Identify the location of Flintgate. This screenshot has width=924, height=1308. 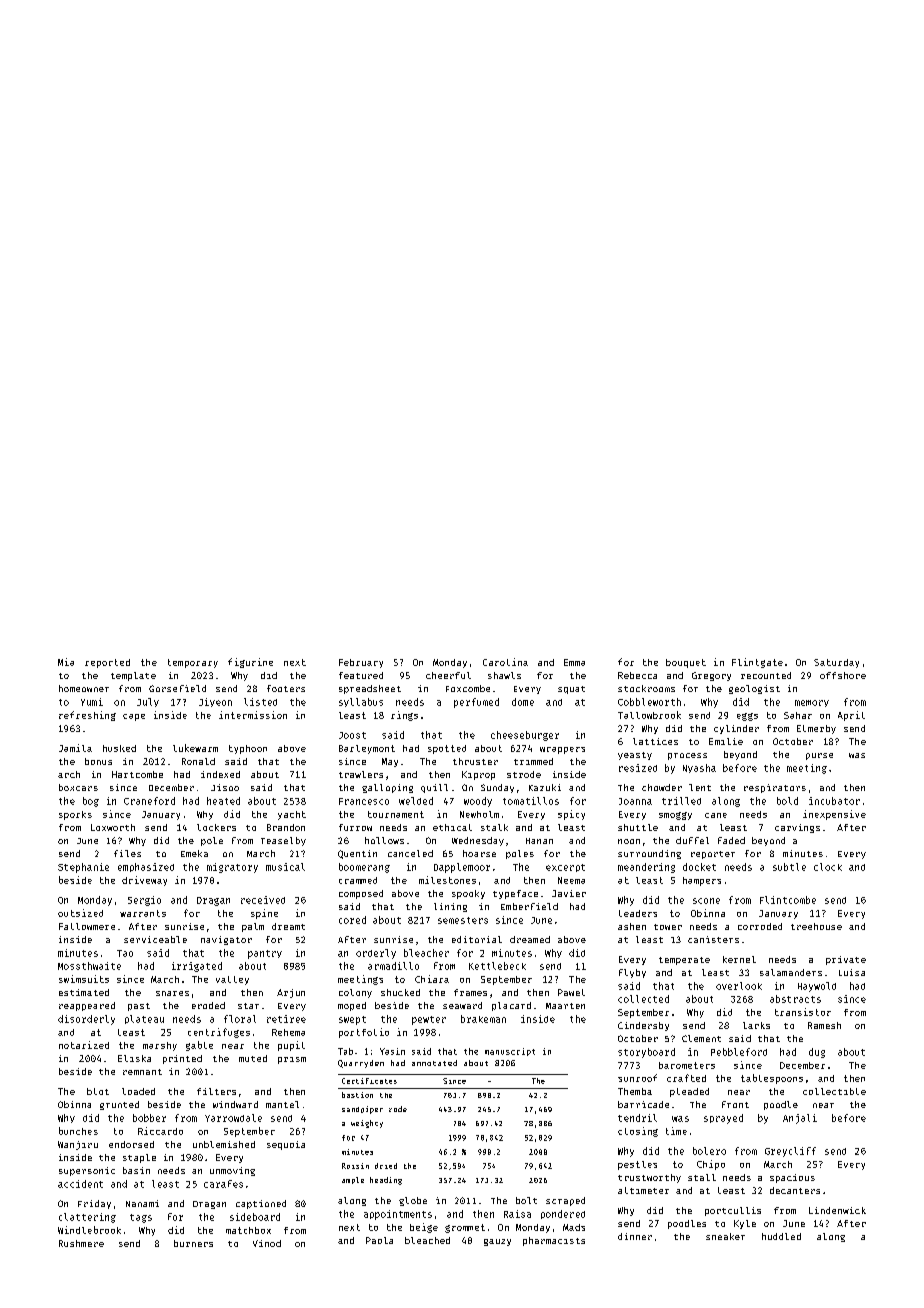
(757, 663).
